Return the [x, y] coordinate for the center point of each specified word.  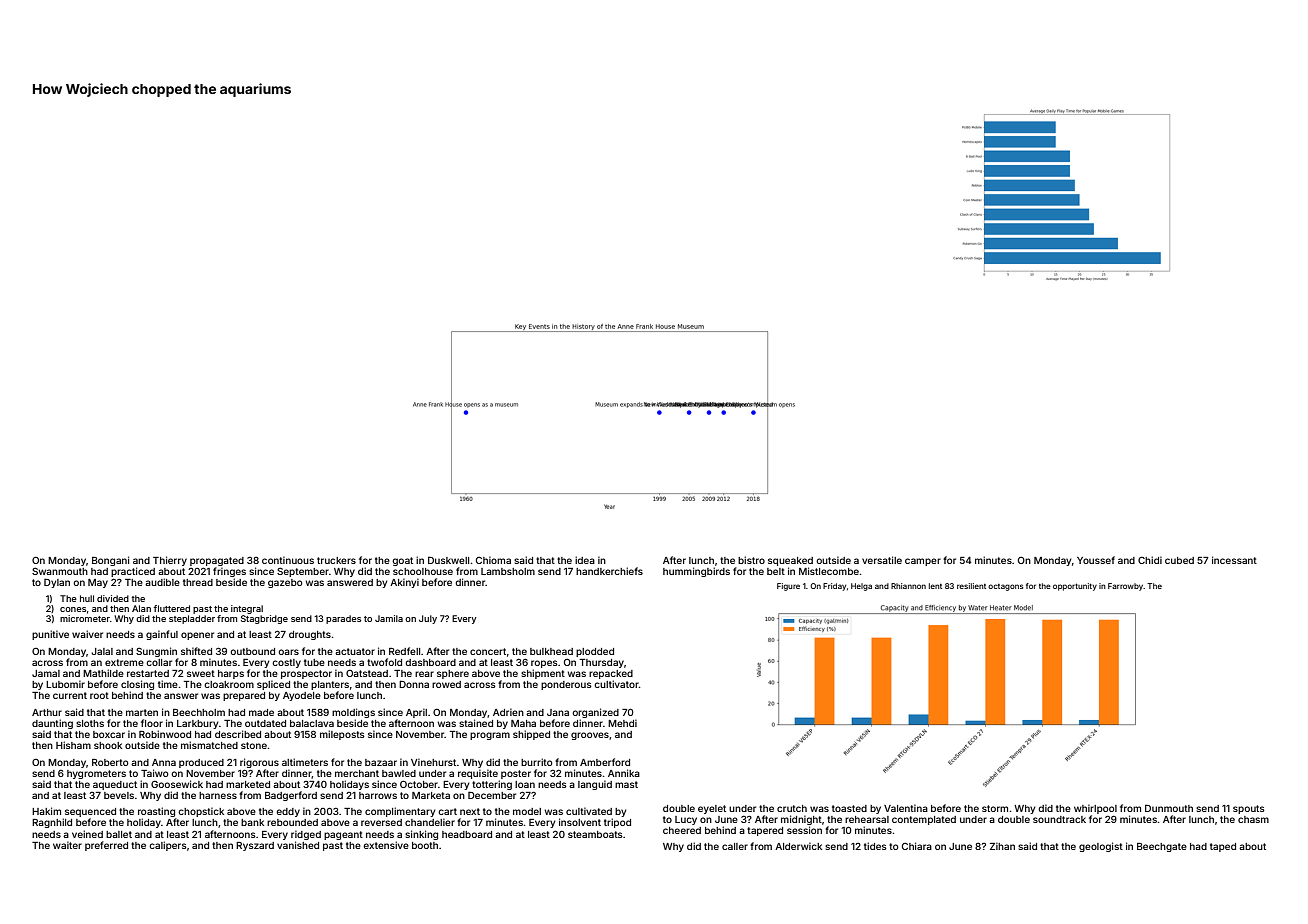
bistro [751, 560]
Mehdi [622, 723]
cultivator [616, 684]
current [70, 695]
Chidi [1150, 560]
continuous [288, 560]
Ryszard [255, 846]
